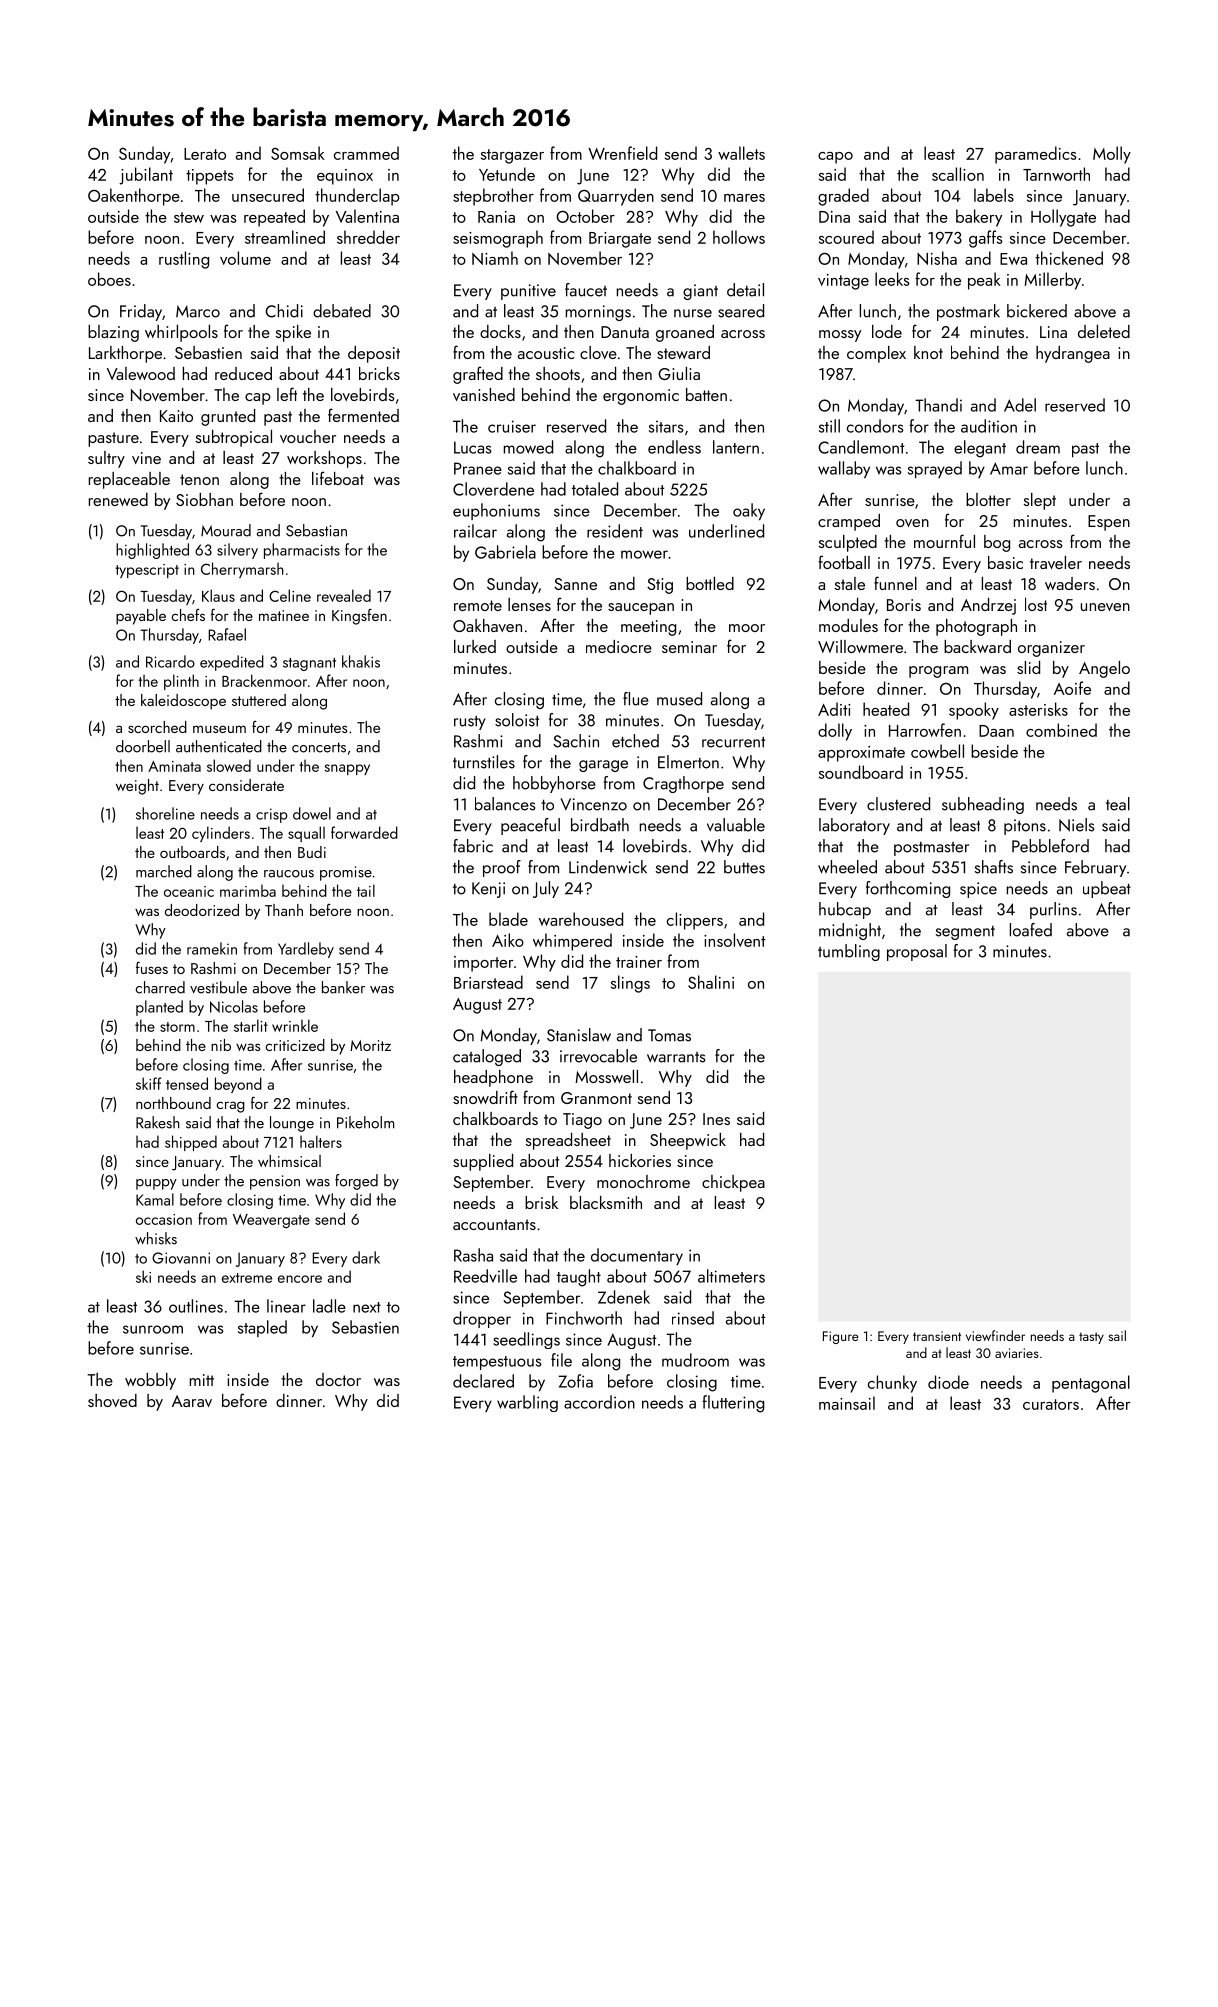 Image resolution: width=1218 pixels, height=2007 pixels. I want to click on Larkthorpe, so click(125, 354).
